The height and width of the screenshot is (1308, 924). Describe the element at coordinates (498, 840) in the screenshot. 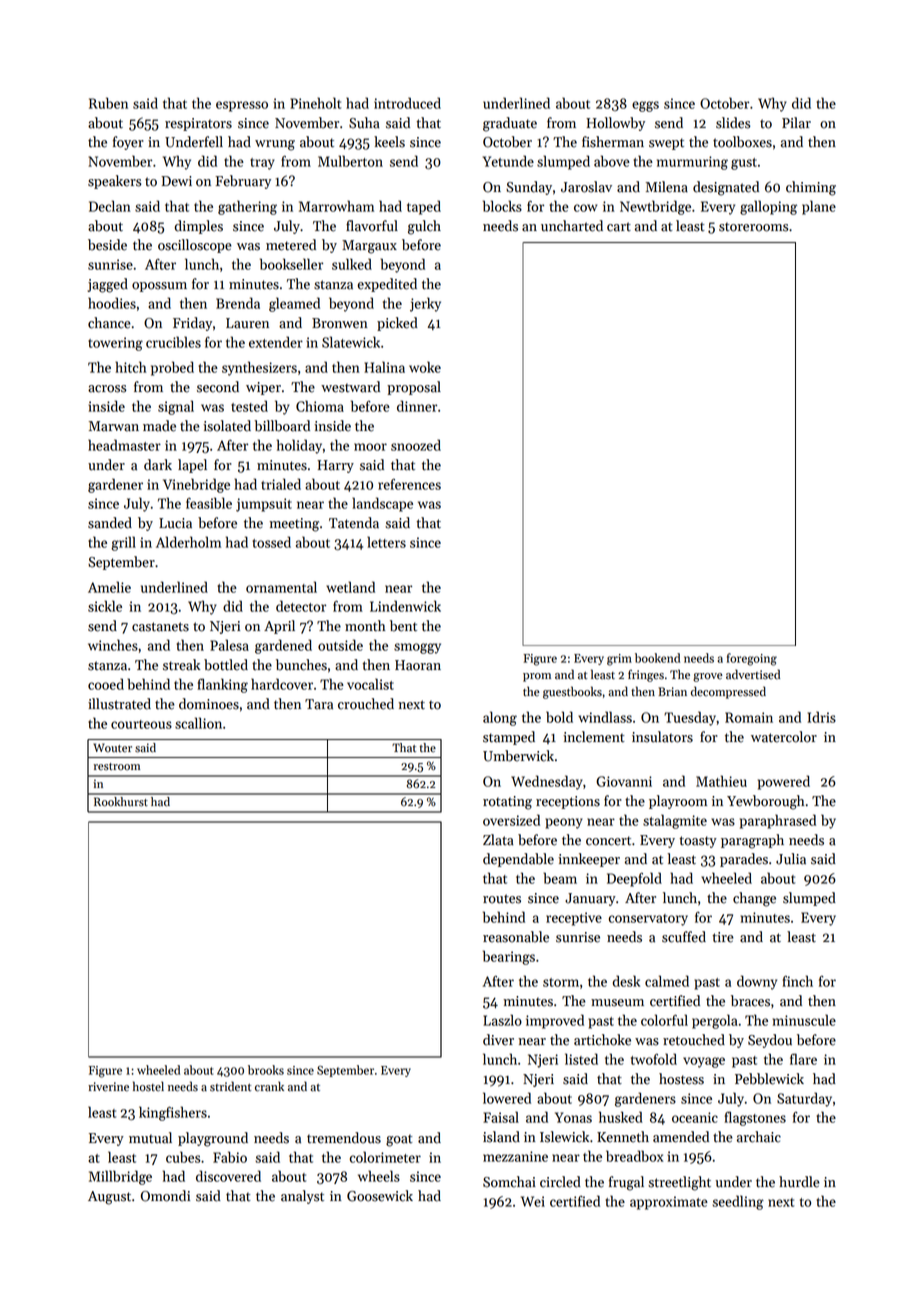

I see `Zlata` at that location.
